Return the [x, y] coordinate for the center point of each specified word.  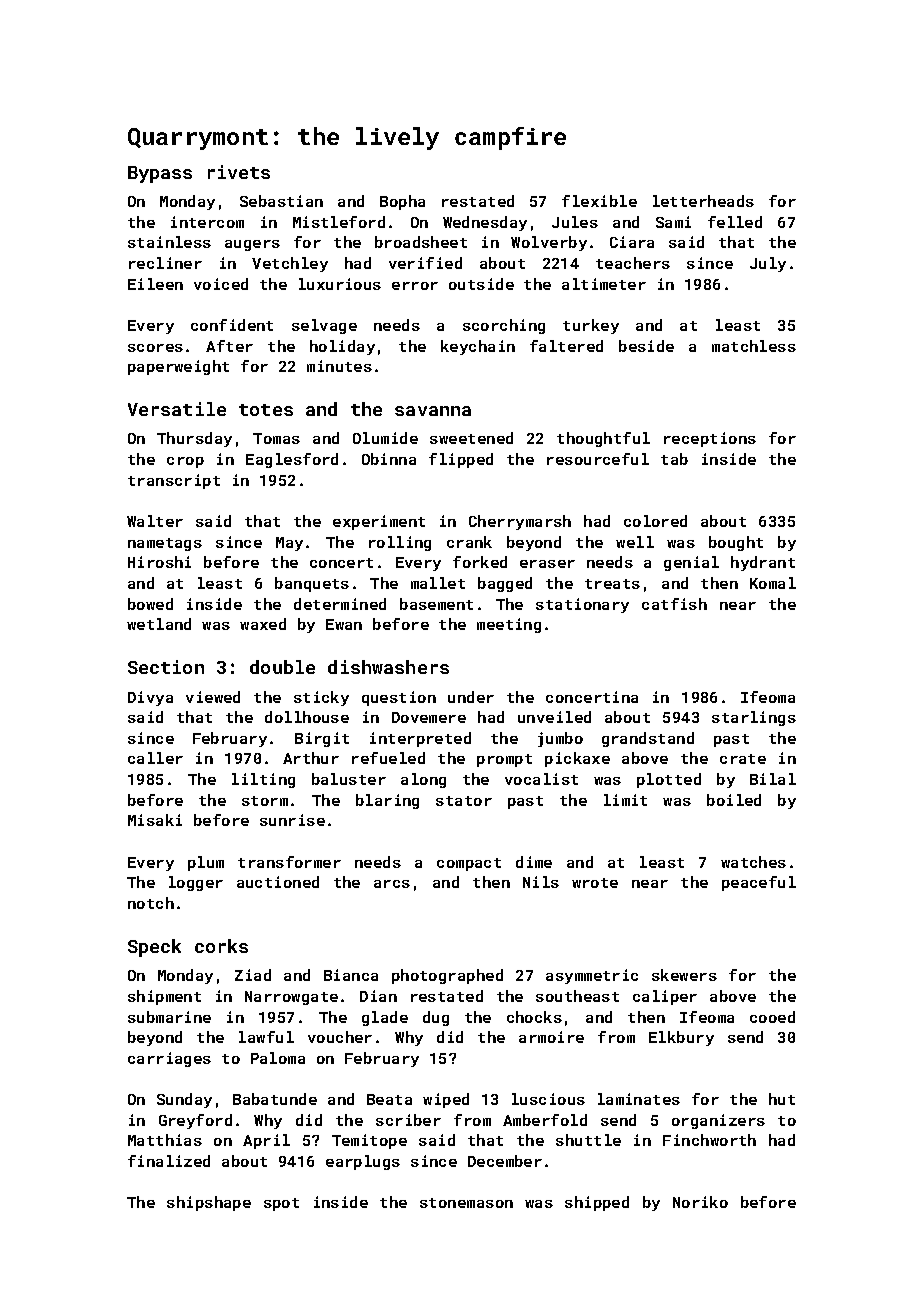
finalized [169, 1161]
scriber [408, 1120]
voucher [340, 1037]
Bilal [773, 779]
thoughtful [603, 439]
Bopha [402, 202]
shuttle [588, 1140]
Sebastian [281, 201]
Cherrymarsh [520, 522]
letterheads [703, 201]
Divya [150, 698]
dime [534, 862]
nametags [165, 544]
